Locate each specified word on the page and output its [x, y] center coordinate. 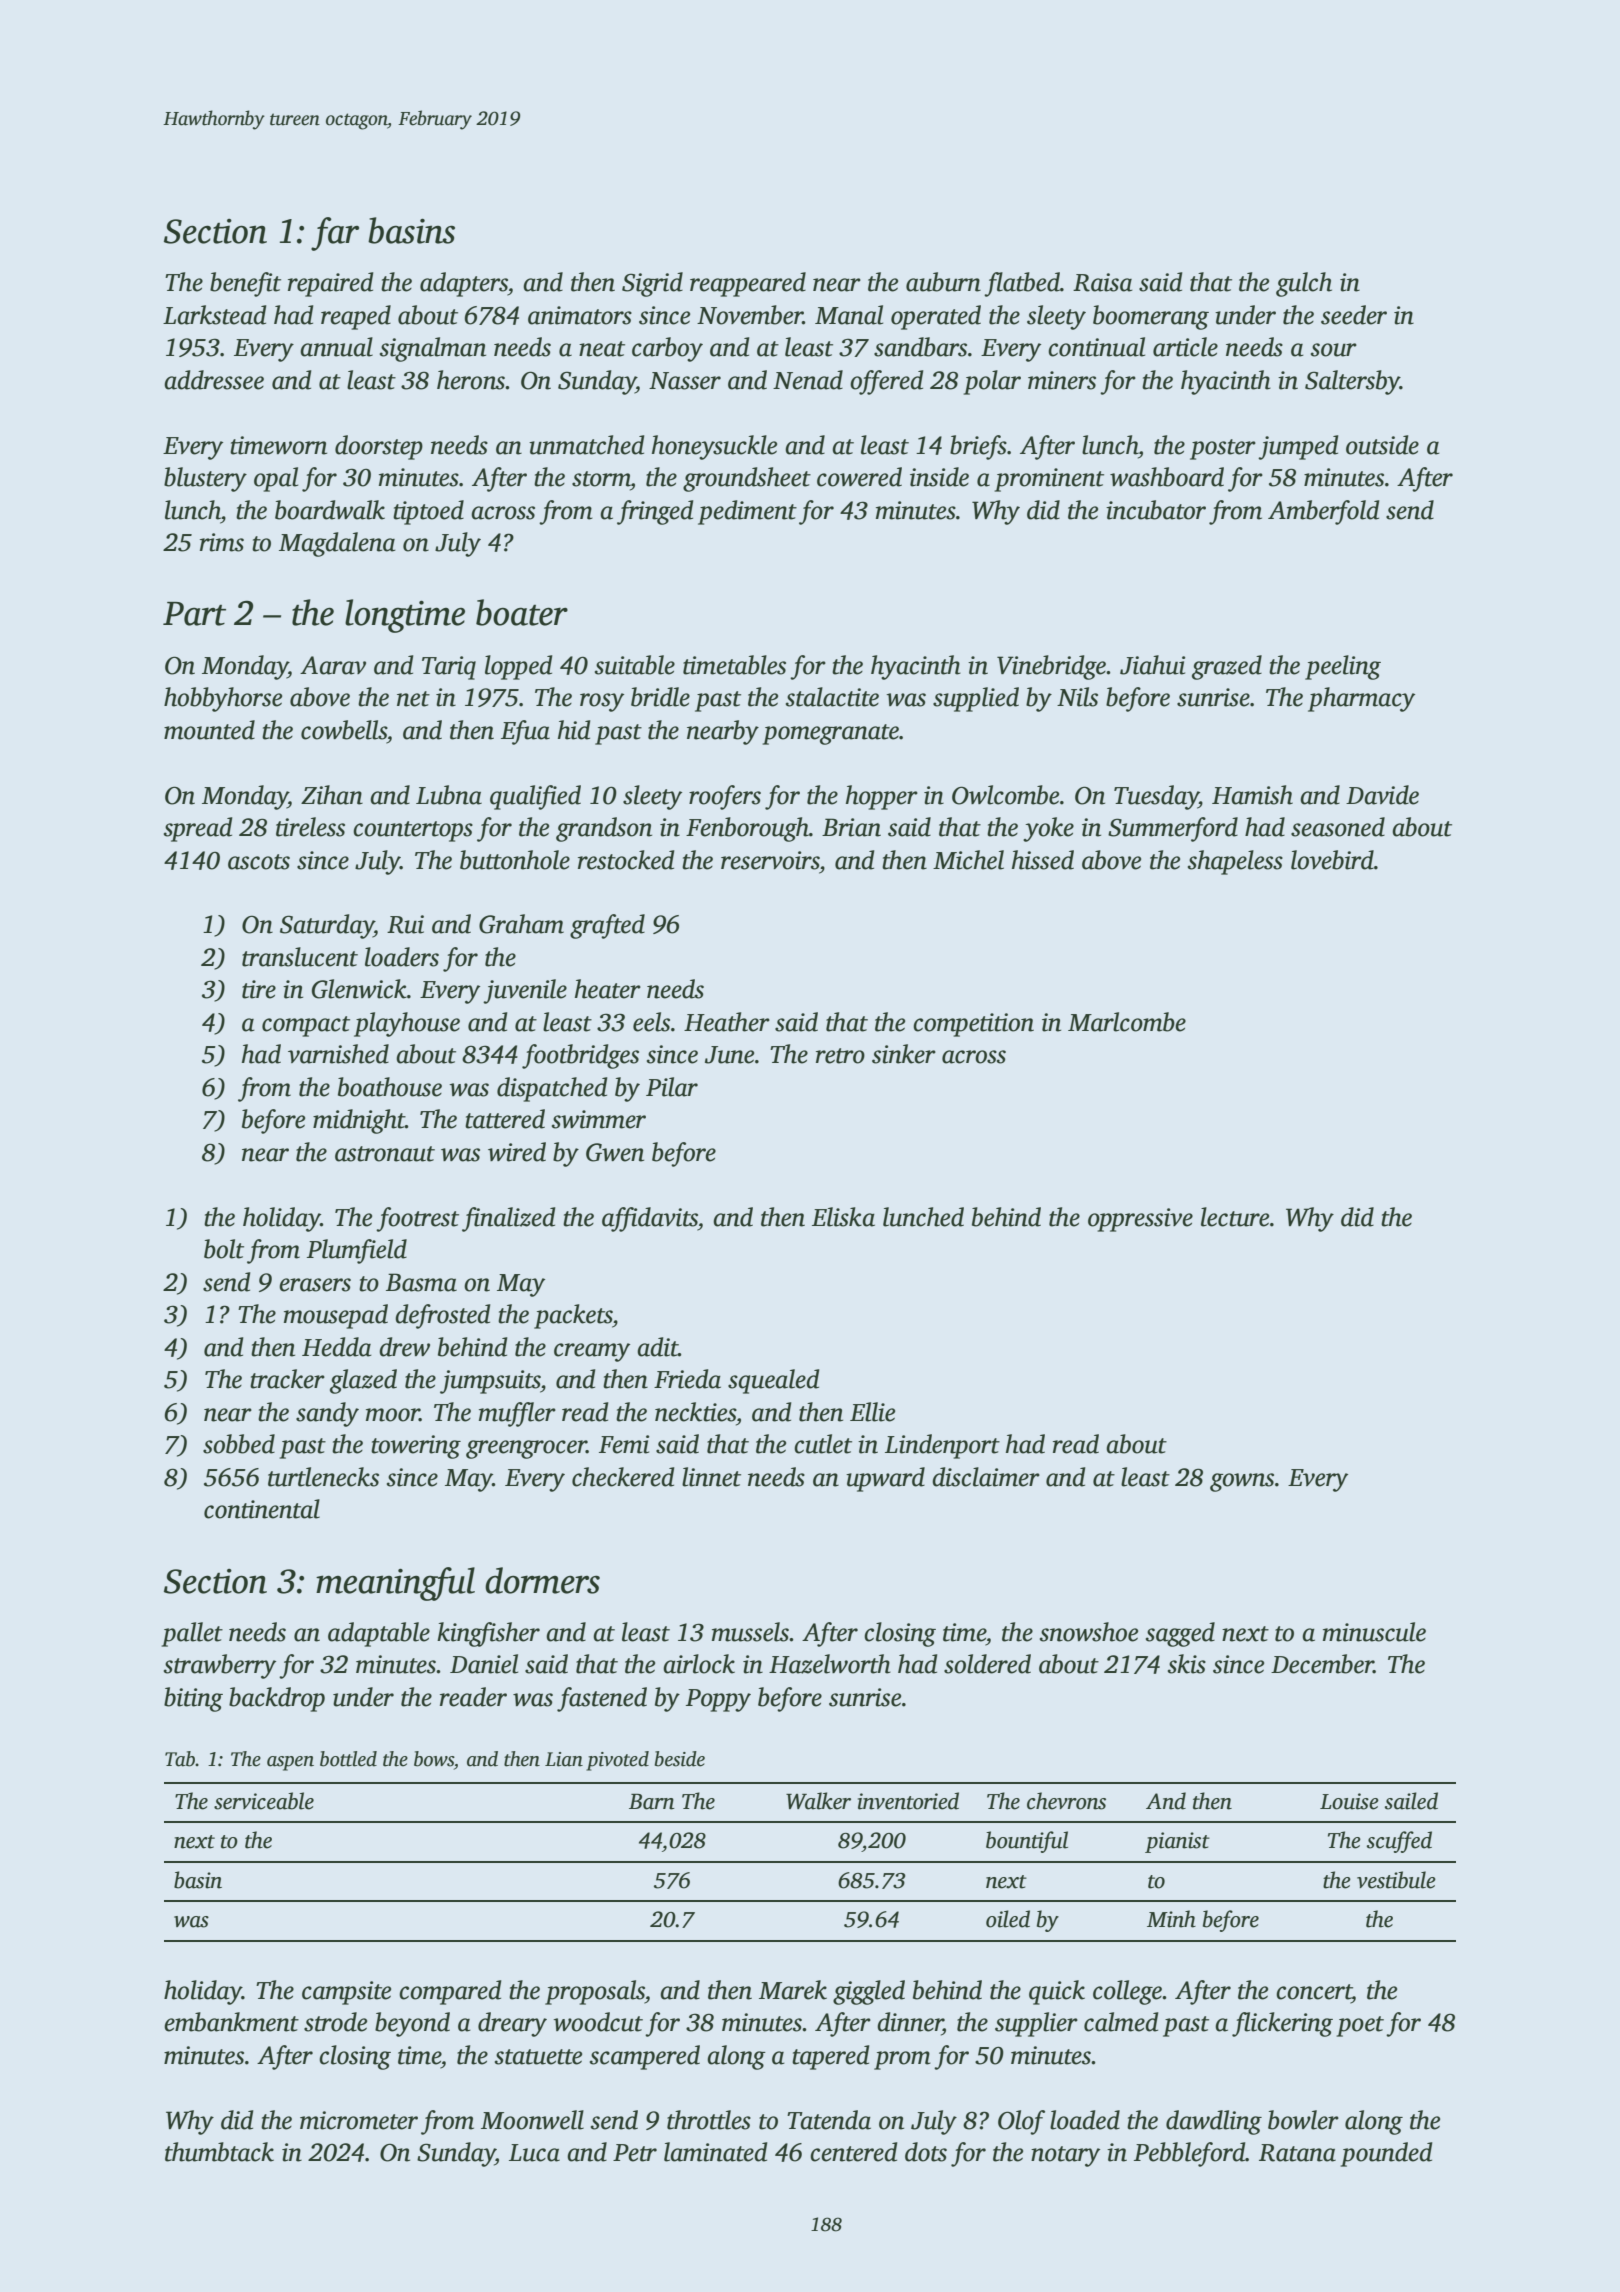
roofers [725, 797]
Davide [1382, 795]
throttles [709, 2120]
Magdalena [337, 544]
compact [306, 1026]
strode [335, 2022]
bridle [660, 697]
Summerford [1173, 829]
